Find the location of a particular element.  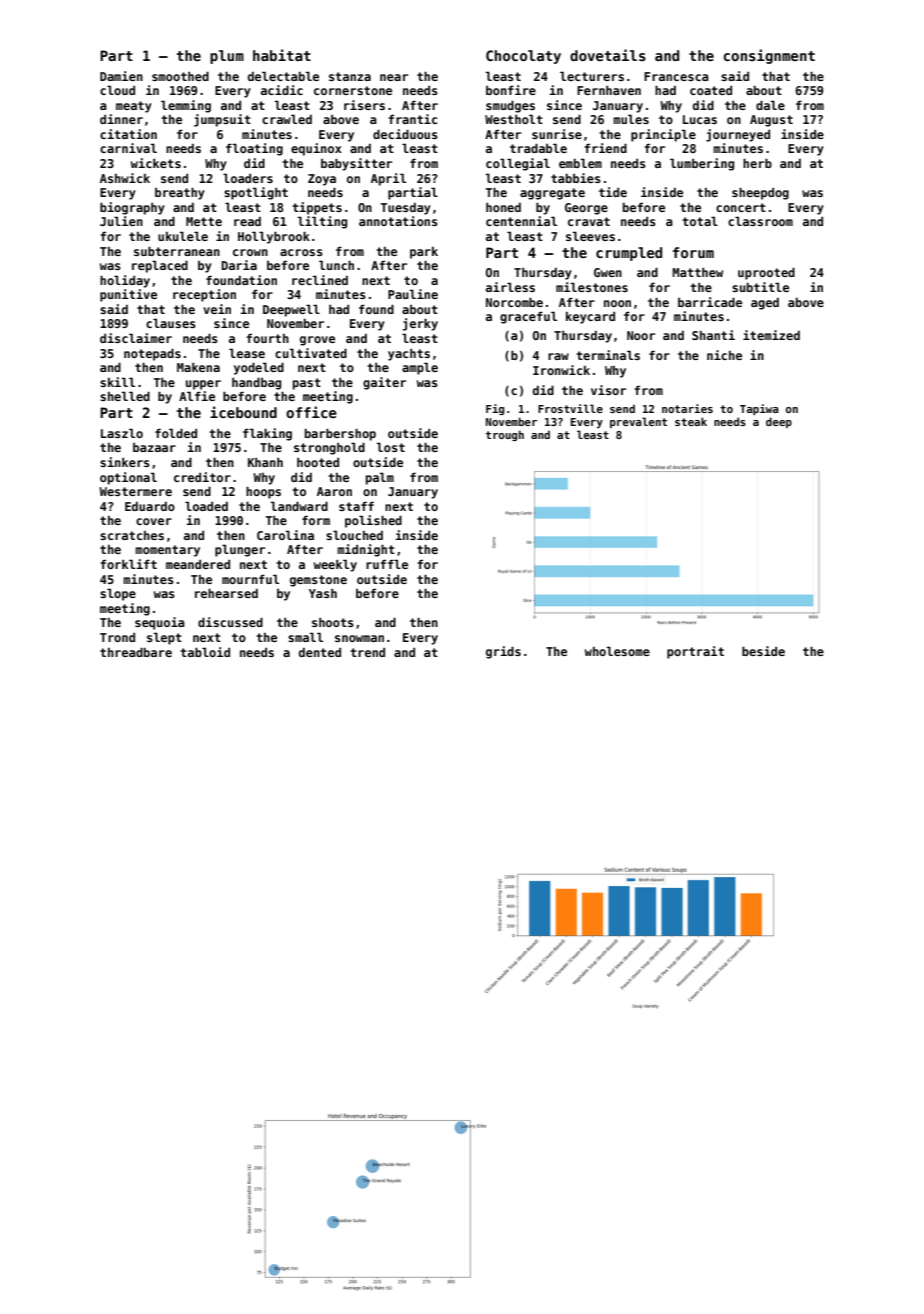

discussed is located at coordinates (230, 622).
